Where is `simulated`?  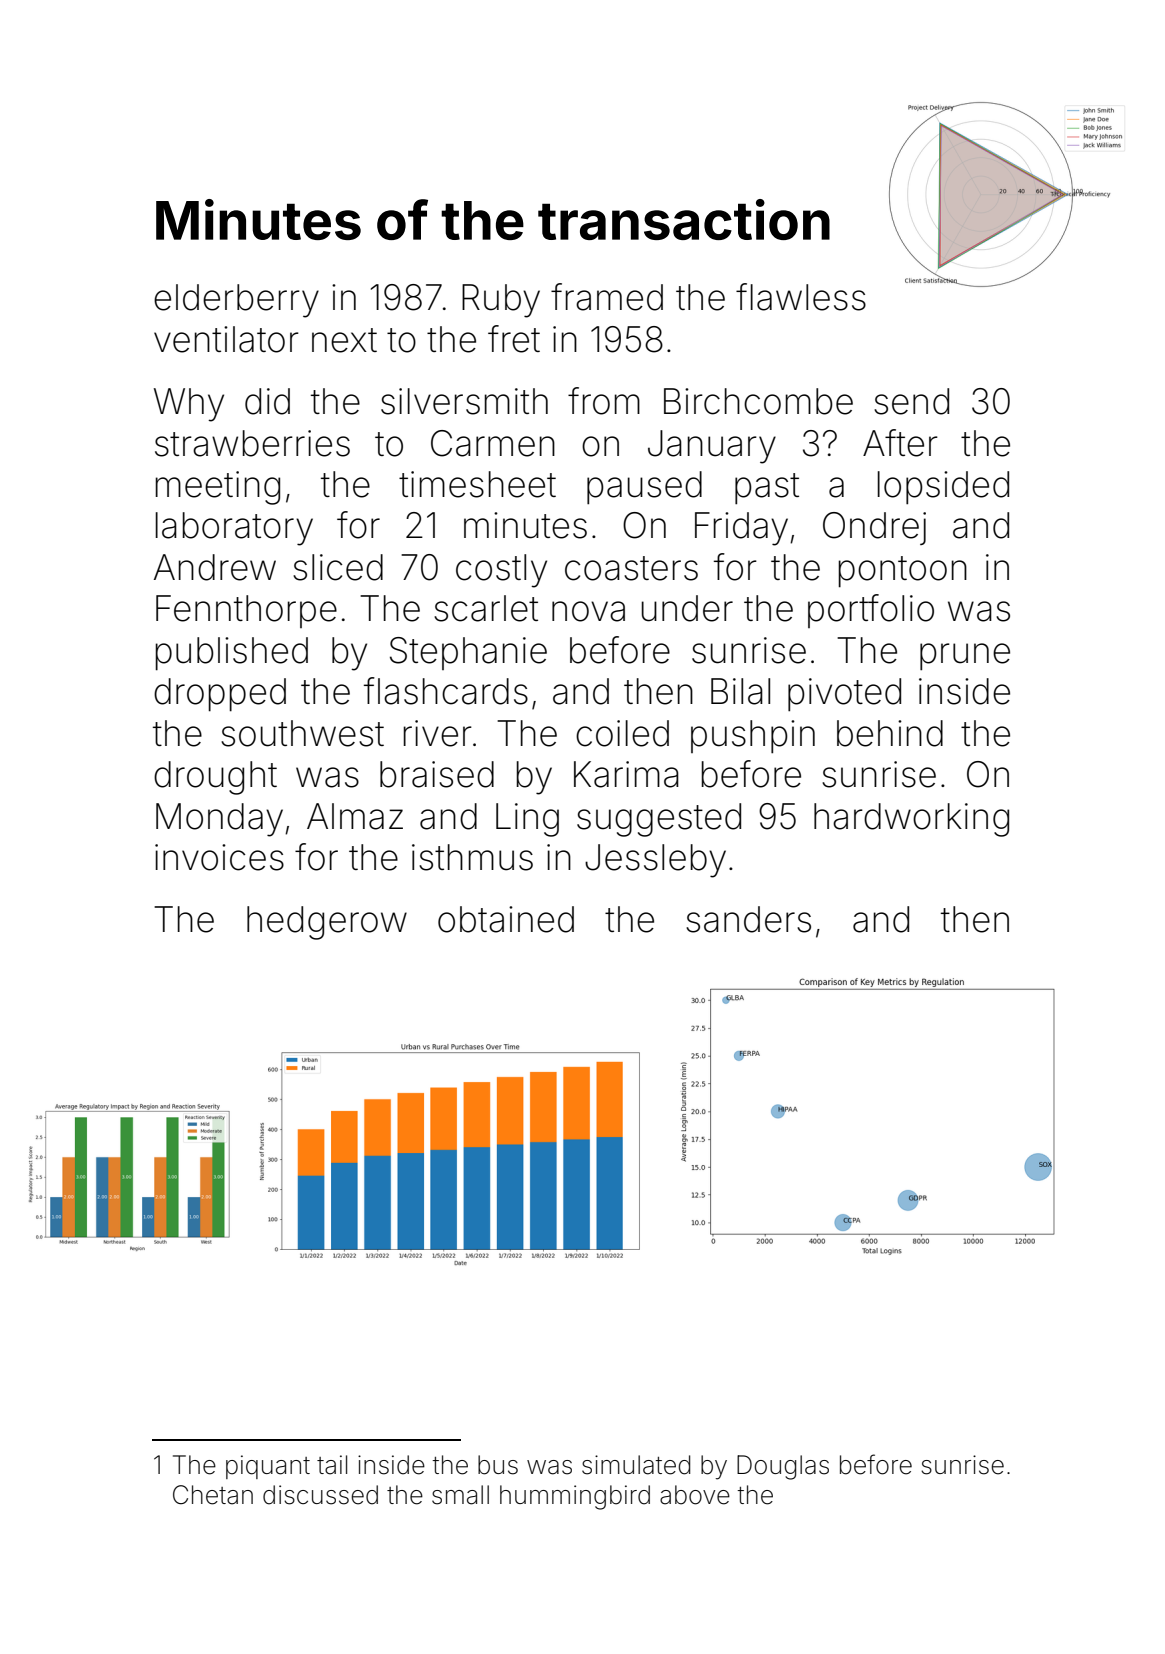
simulated is located at coordinates (636, 1465).
